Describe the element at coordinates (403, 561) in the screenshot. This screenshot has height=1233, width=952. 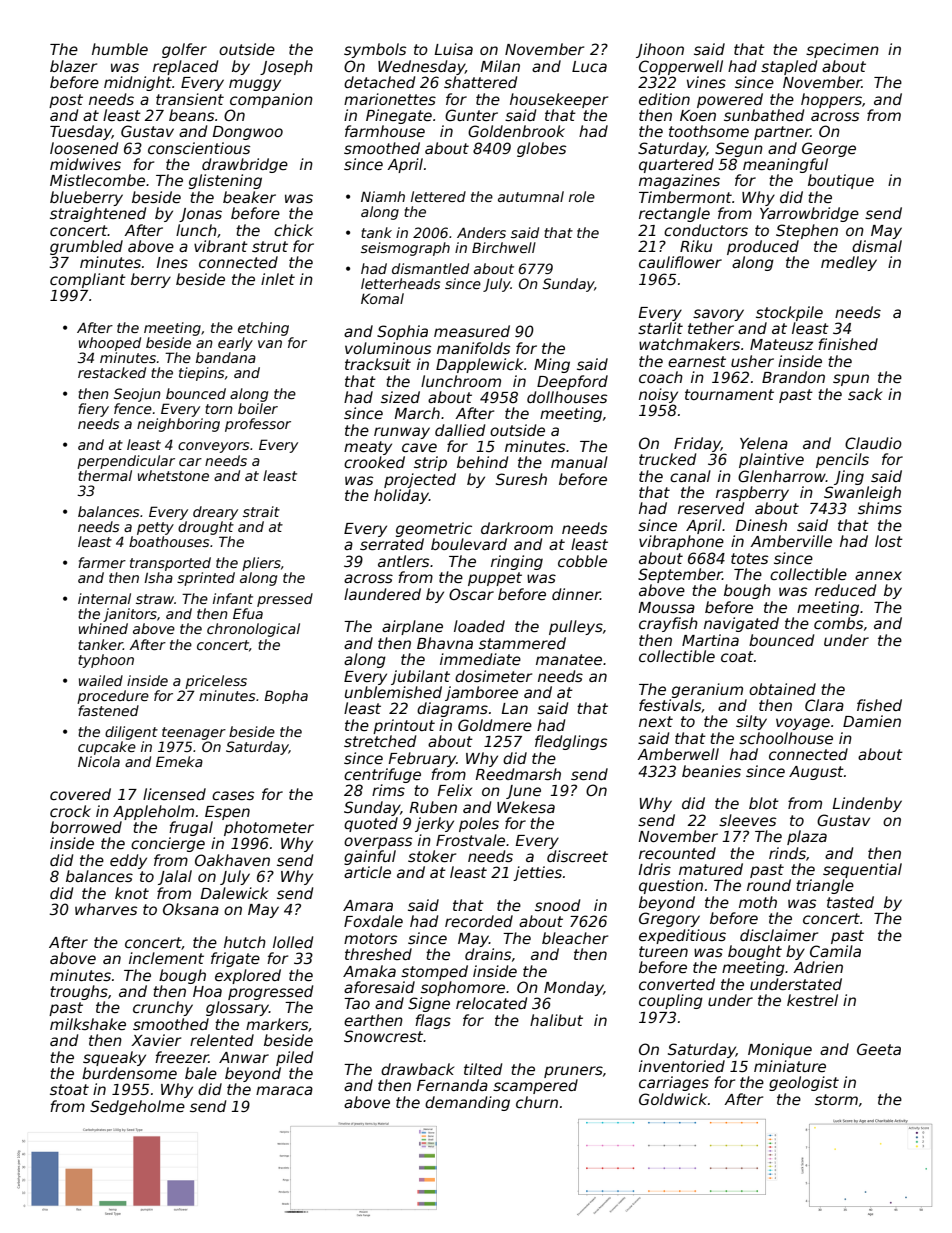
I see `antlers` at that location.
